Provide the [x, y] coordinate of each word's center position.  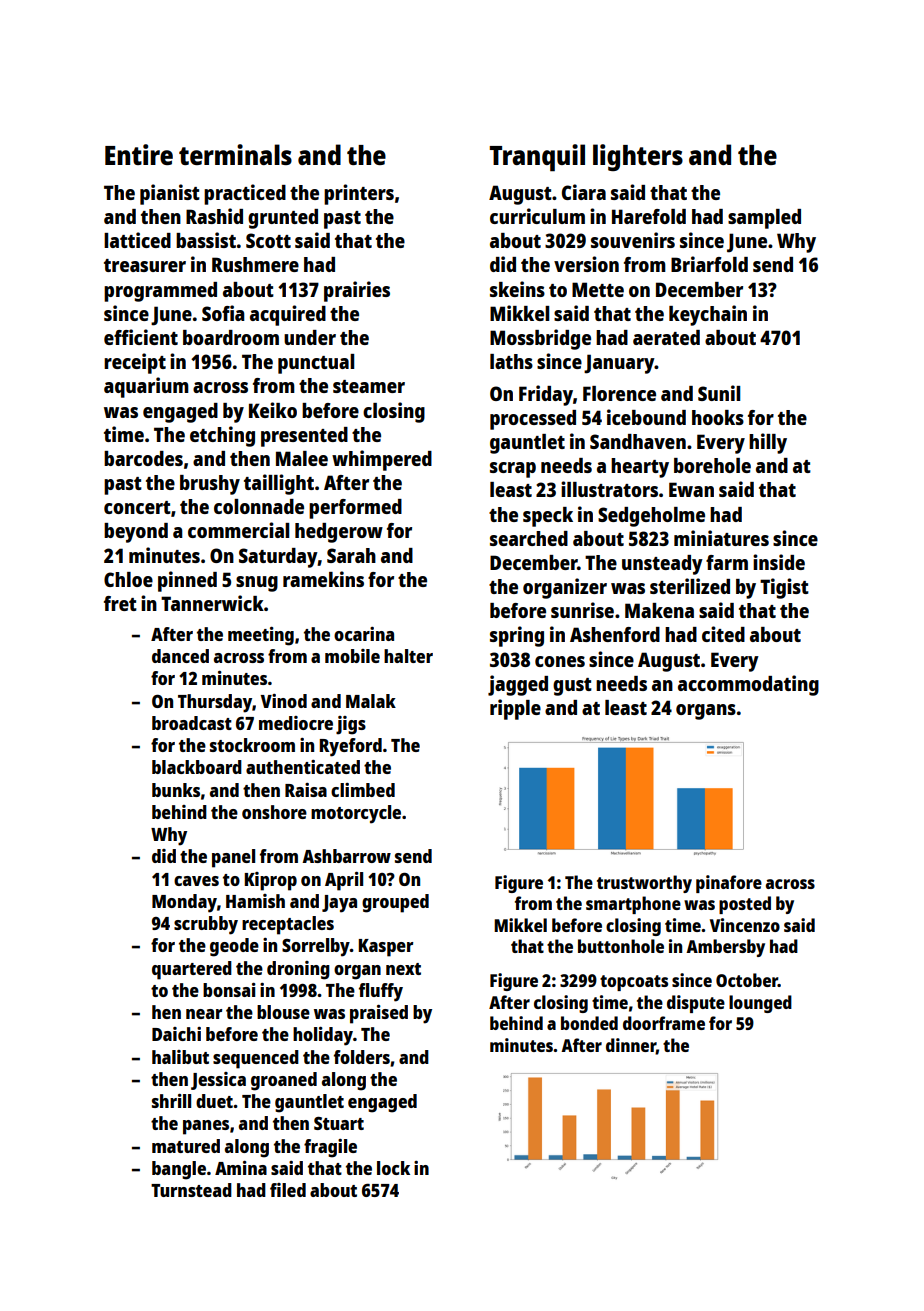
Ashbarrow [346, 856]
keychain [708, 315]
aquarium [146, 387]
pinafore [729, 884]
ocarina [364, 634]
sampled [764, 219]
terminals [235, 154]
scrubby [206, 925]
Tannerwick [212, 603]
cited [723, 634]
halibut [180, 1057]
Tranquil [537, 158]
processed [533, 420]
